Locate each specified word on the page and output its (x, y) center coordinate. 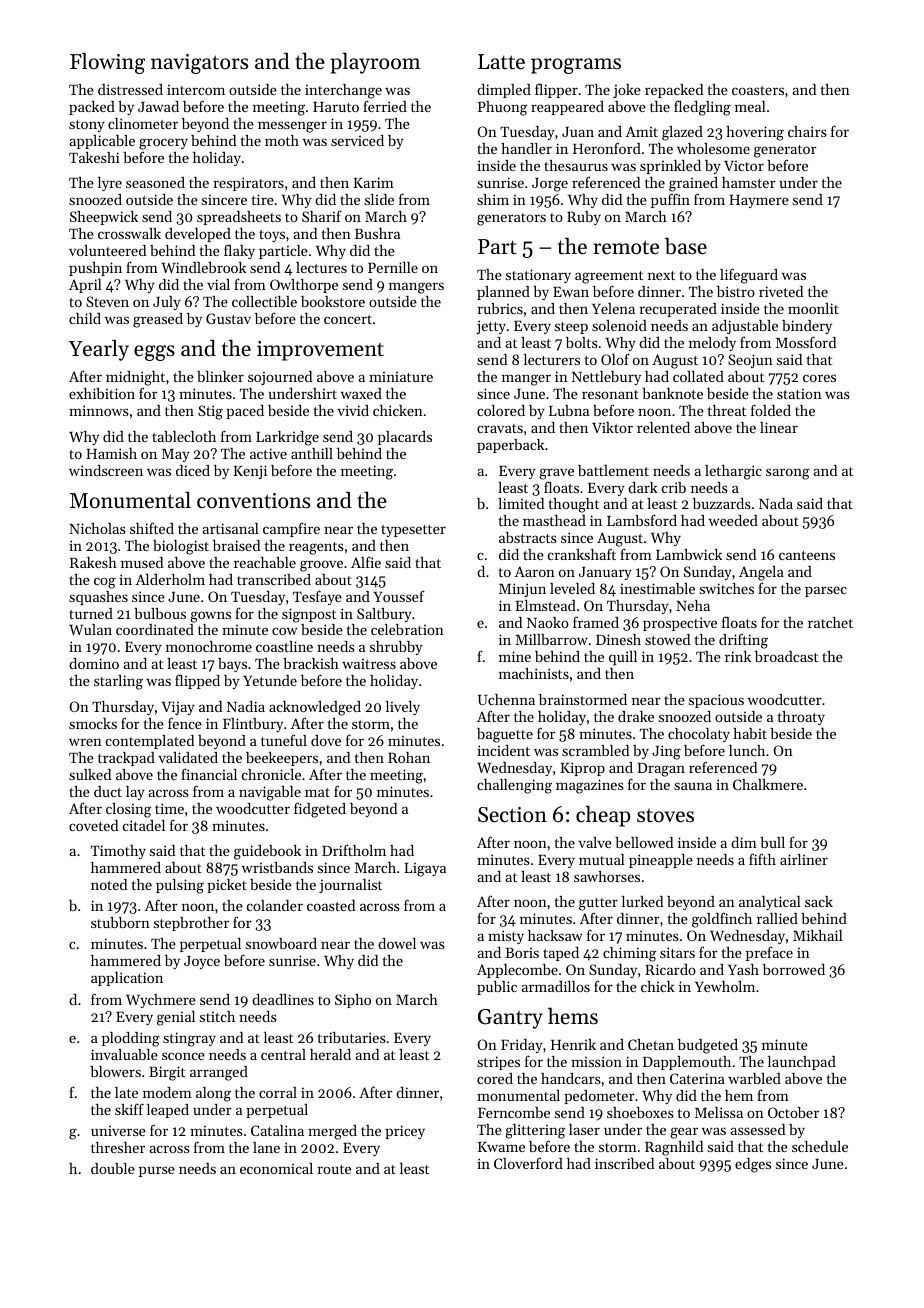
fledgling (702, 108)
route (334, 1169)
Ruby (584, 218)
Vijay (178, 708)
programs (576, 66)
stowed (667, 639)
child (85, 318)
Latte (501, 62)
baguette (505, 735)
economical (276, 1168)
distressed (130, 89)
